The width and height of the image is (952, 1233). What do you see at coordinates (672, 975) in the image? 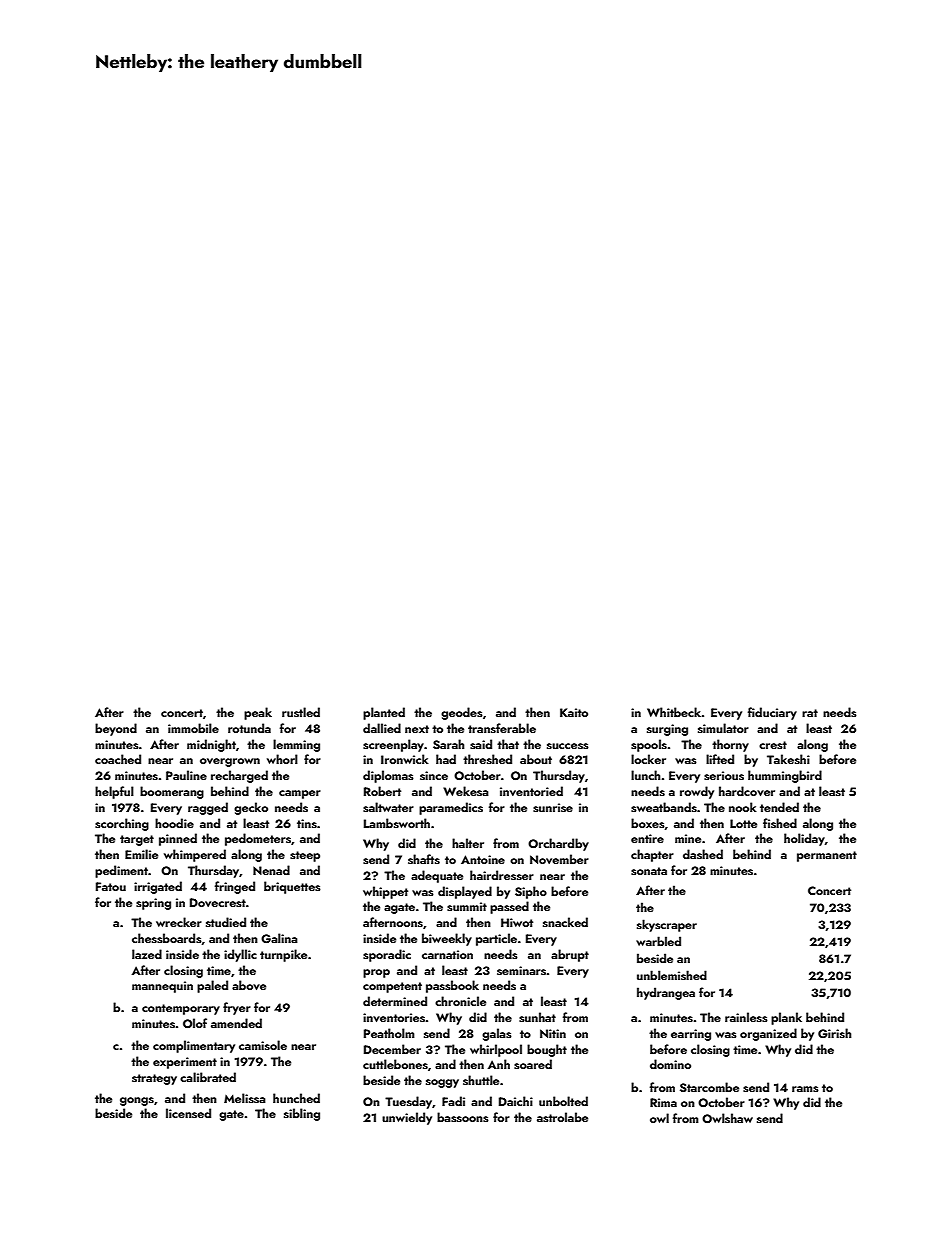
I see `unblemished` at bounding box center [672, 975].
